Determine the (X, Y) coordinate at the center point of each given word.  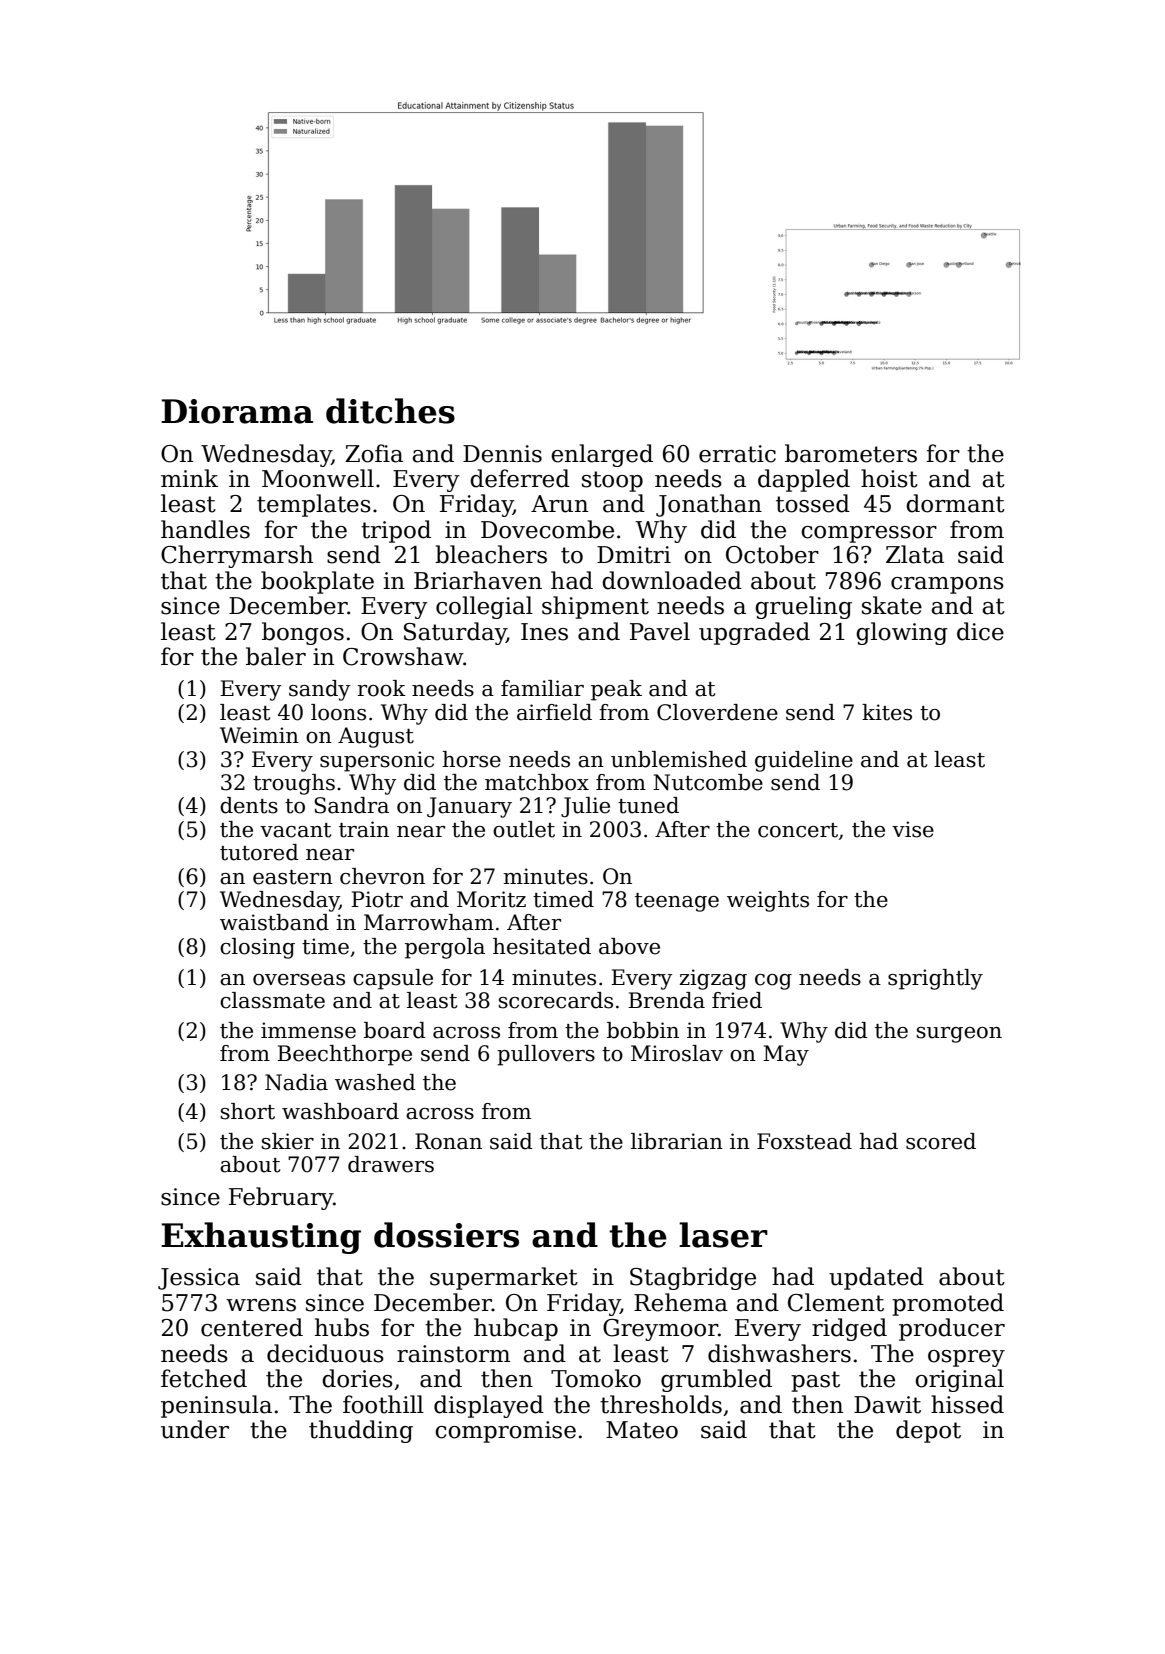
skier (288, 1141)
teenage (677, 902)
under (195, 1429)
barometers (851, 453)
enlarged (602, 455)
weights (768, 901)
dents (249, 805)
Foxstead (804, 1141)
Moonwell (318, 478)
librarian (677, 1141)
